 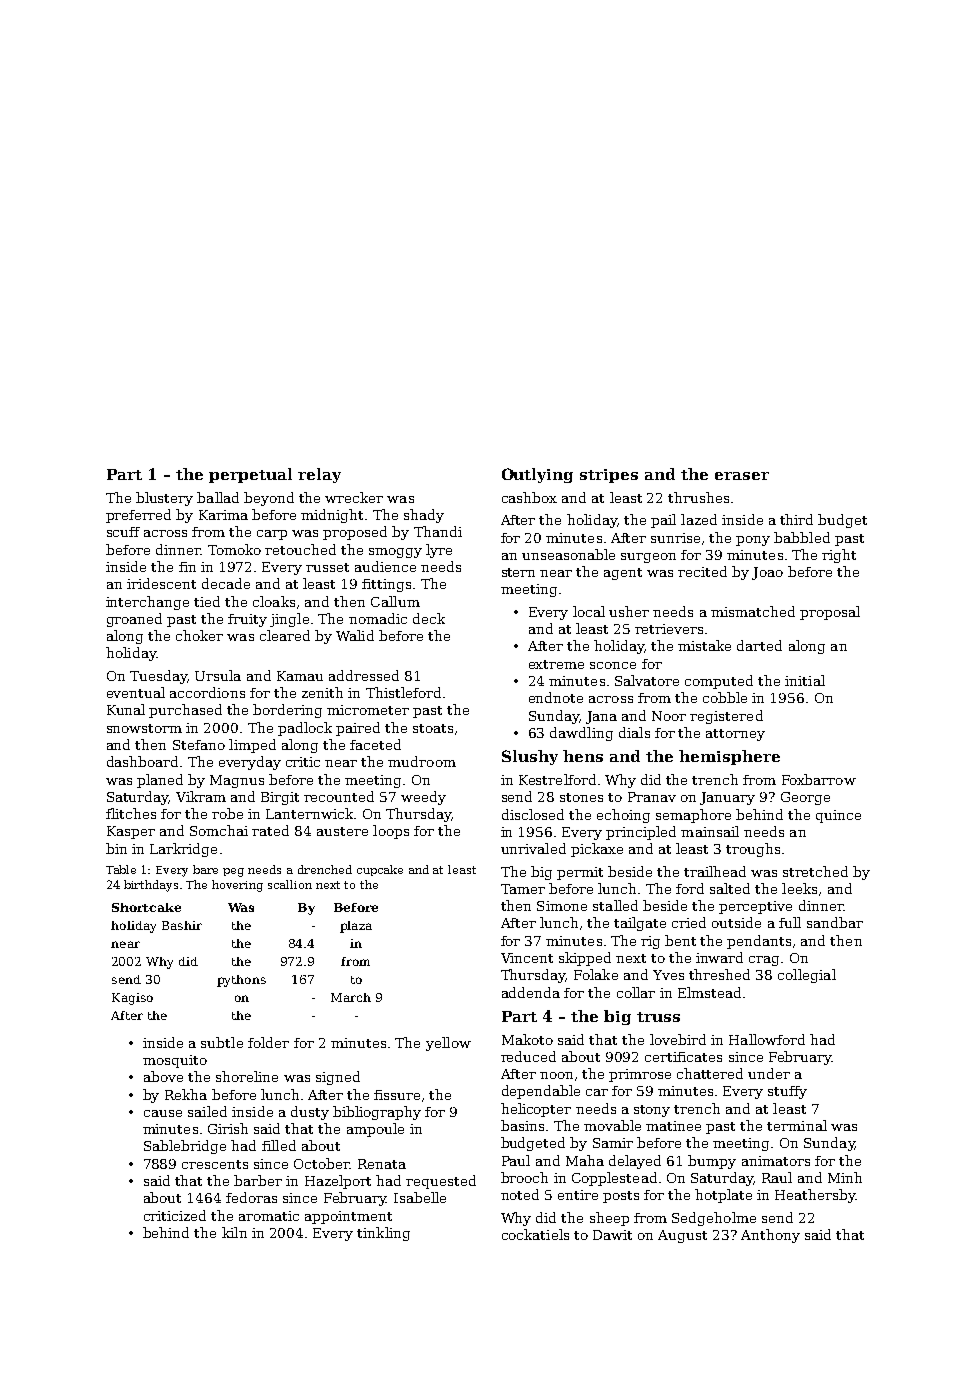 What do you see at coordinates (289, 620) in the screenshot?
I see `jingle` at bounding box center [289, 620].
